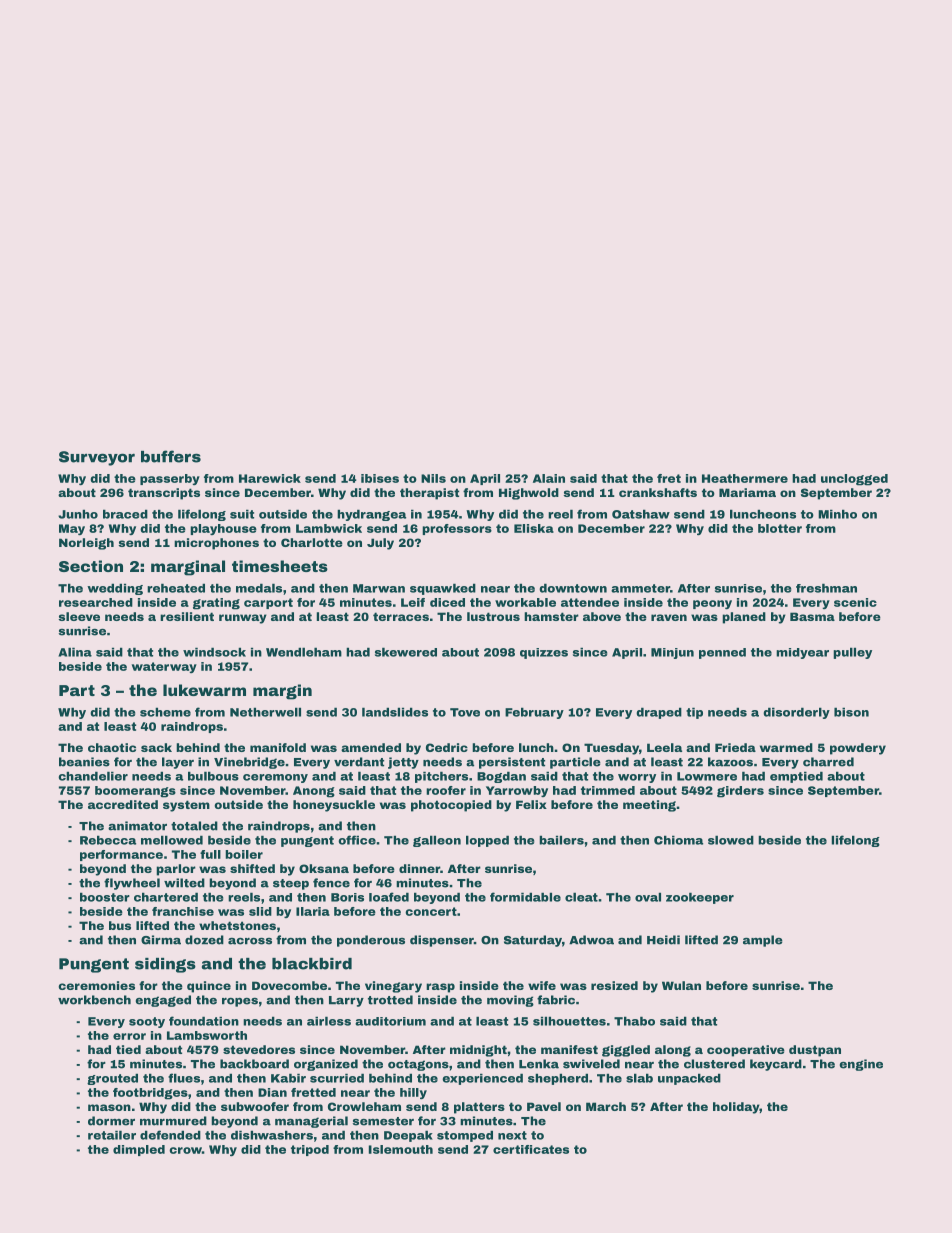 Image resolution: width=952 pixels, height=1233 pixels. I want to click on ceremony, so click(275, 778).
